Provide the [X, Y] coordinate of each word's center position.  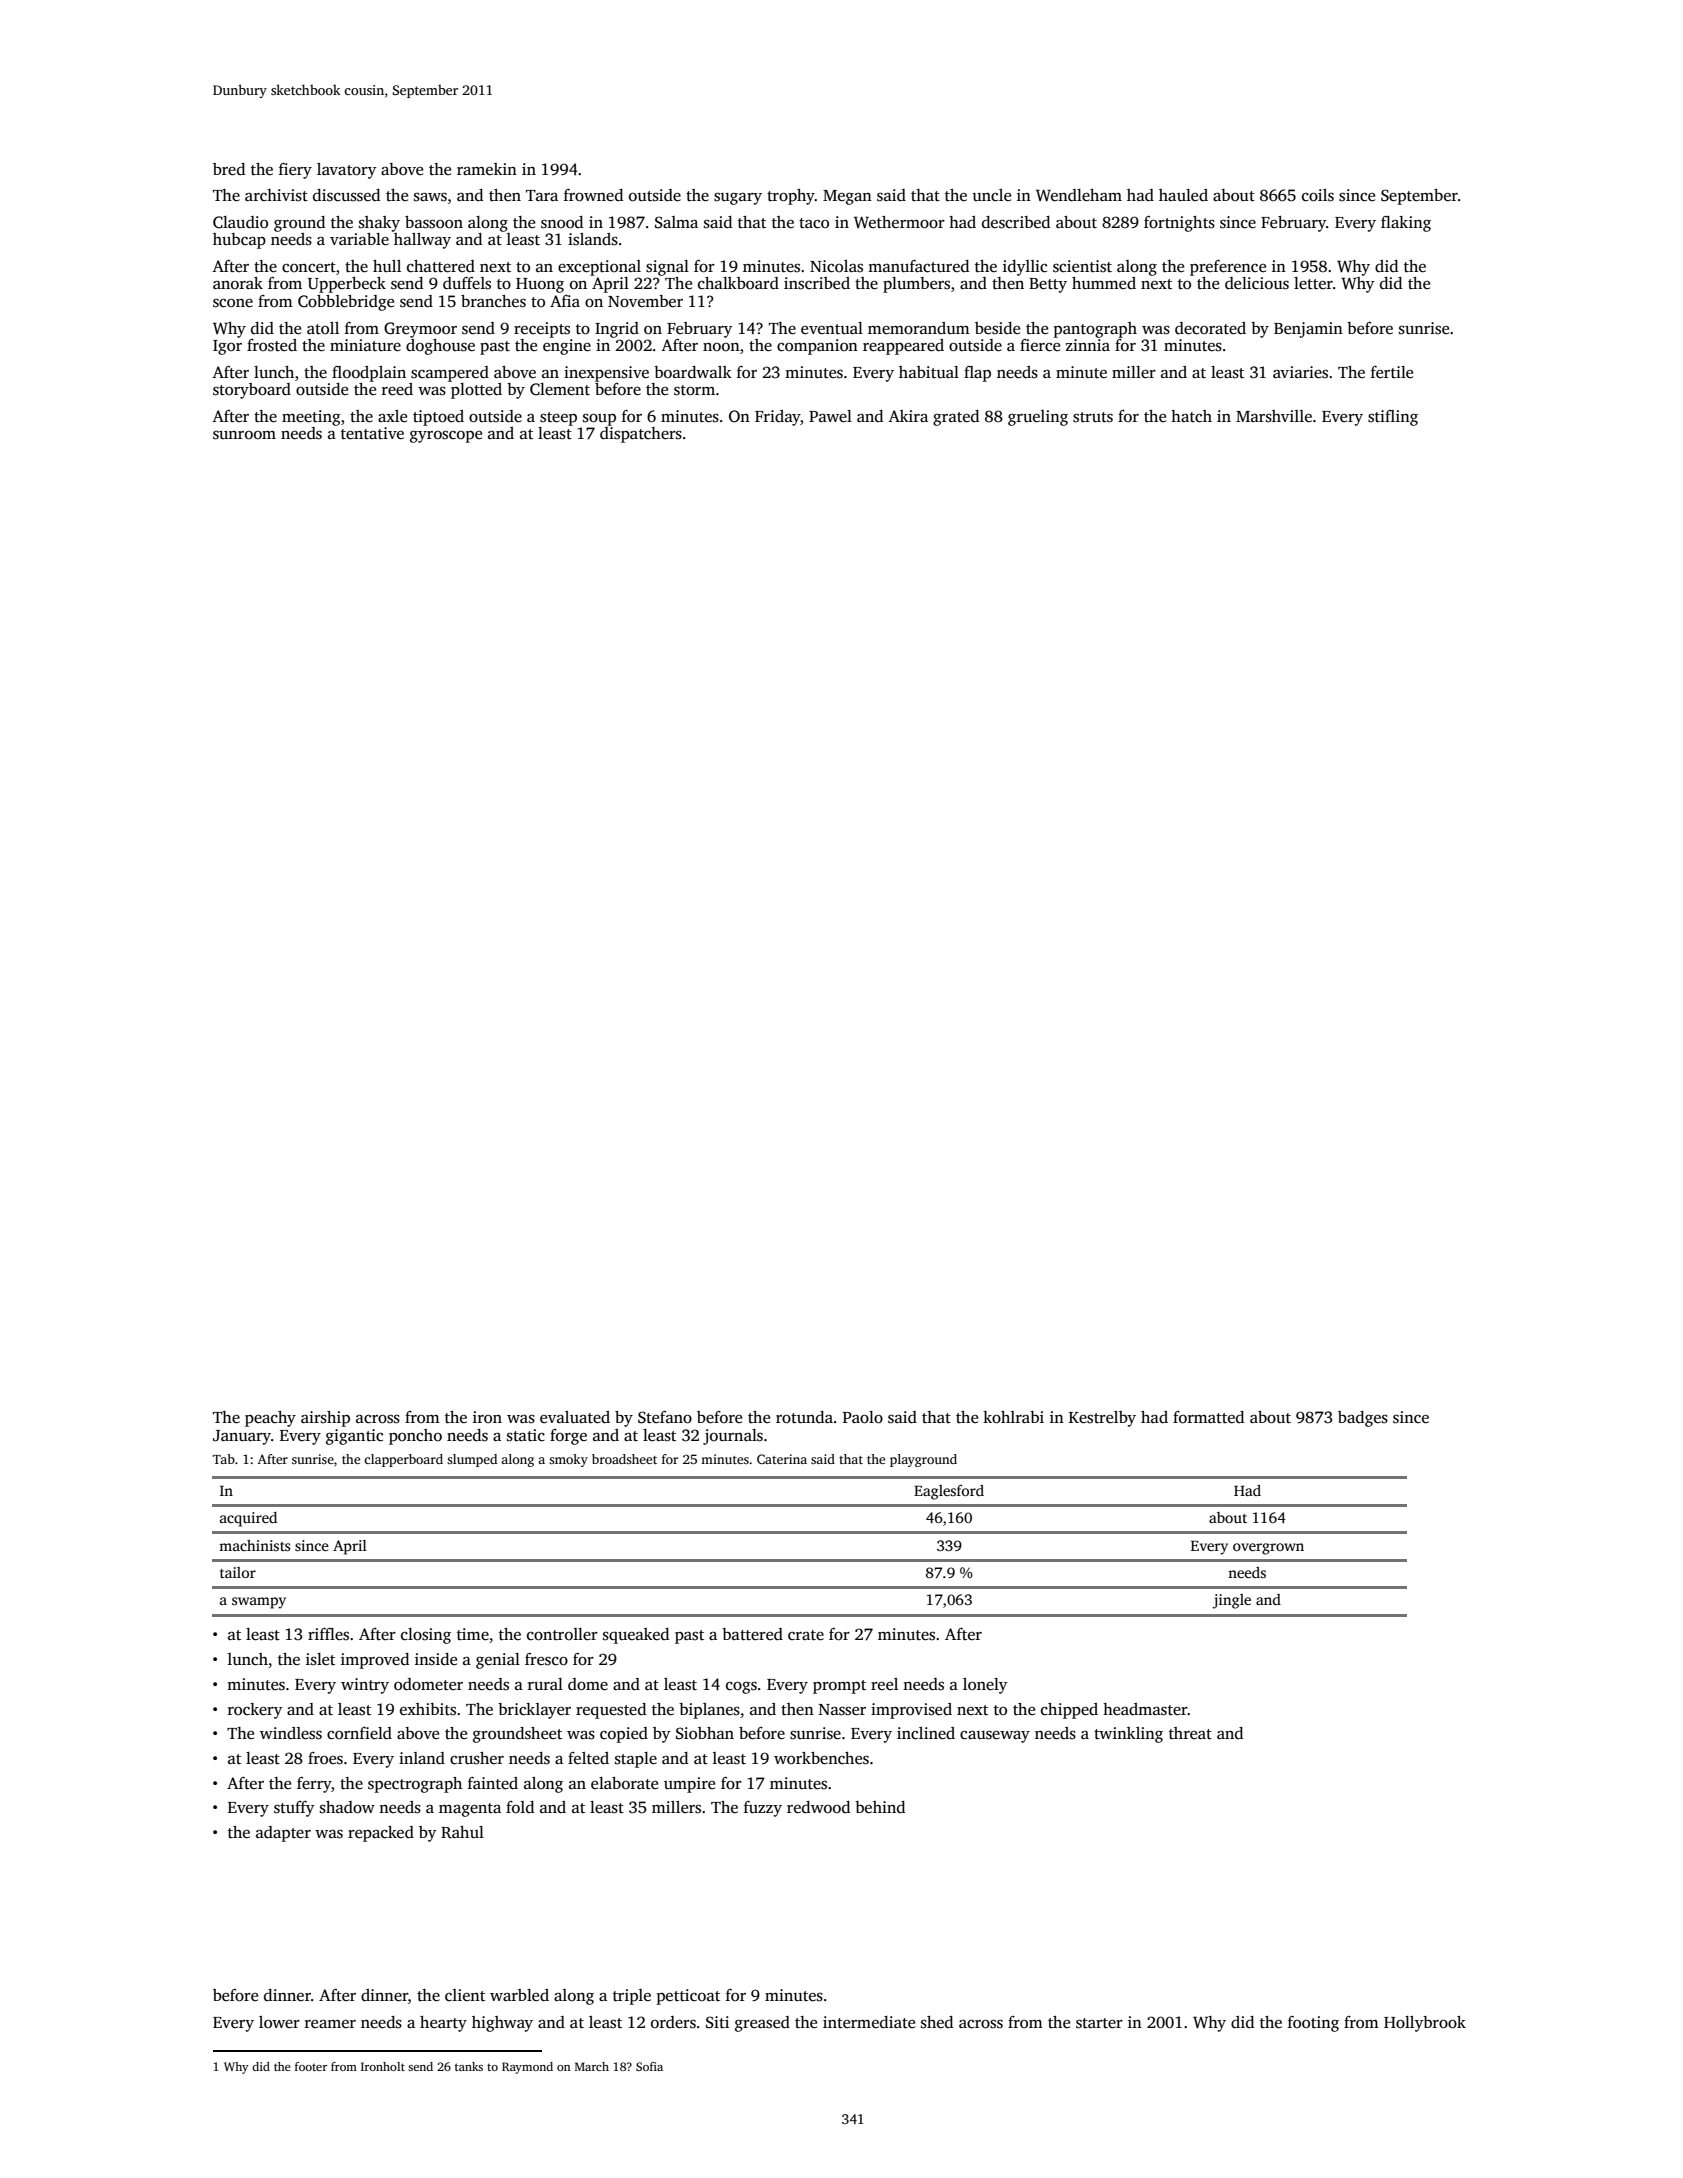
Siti [717, 2022]
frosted [272, 345]
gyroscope [446, 436]
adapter [283, 1834]
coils [1318, 195]
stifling [1393, 418]
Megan [847, 197]
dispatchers [641, 435]
